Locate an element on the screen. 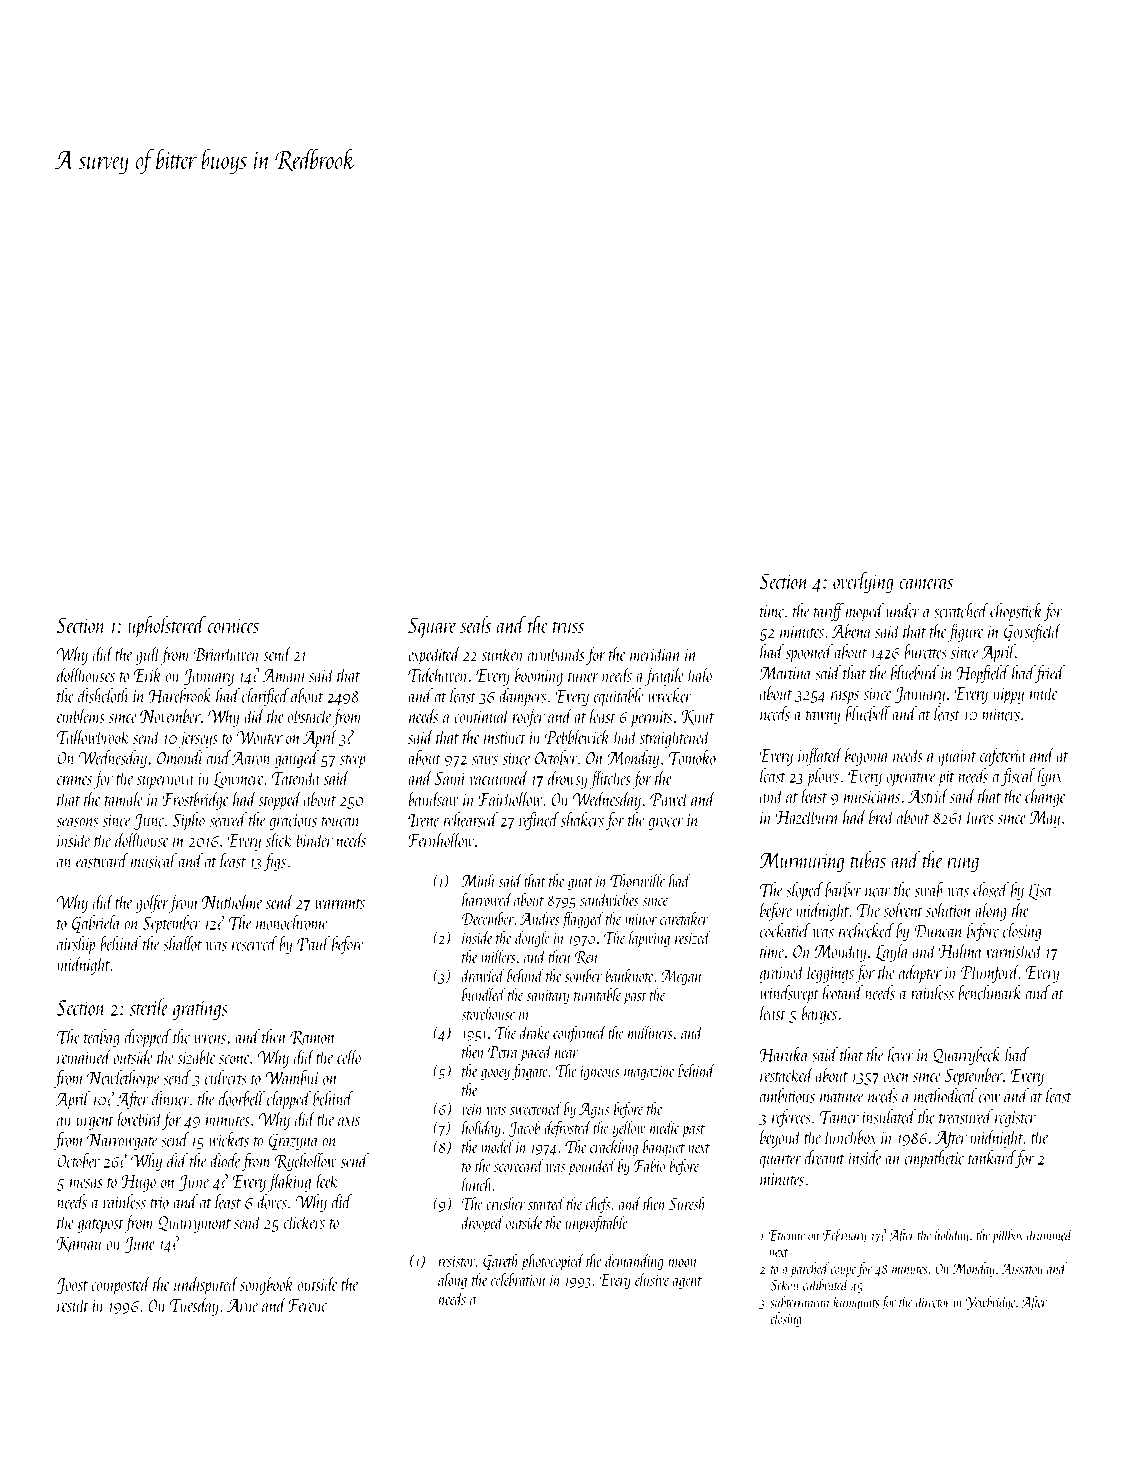  drawled is located at coordinates (483, 975).
